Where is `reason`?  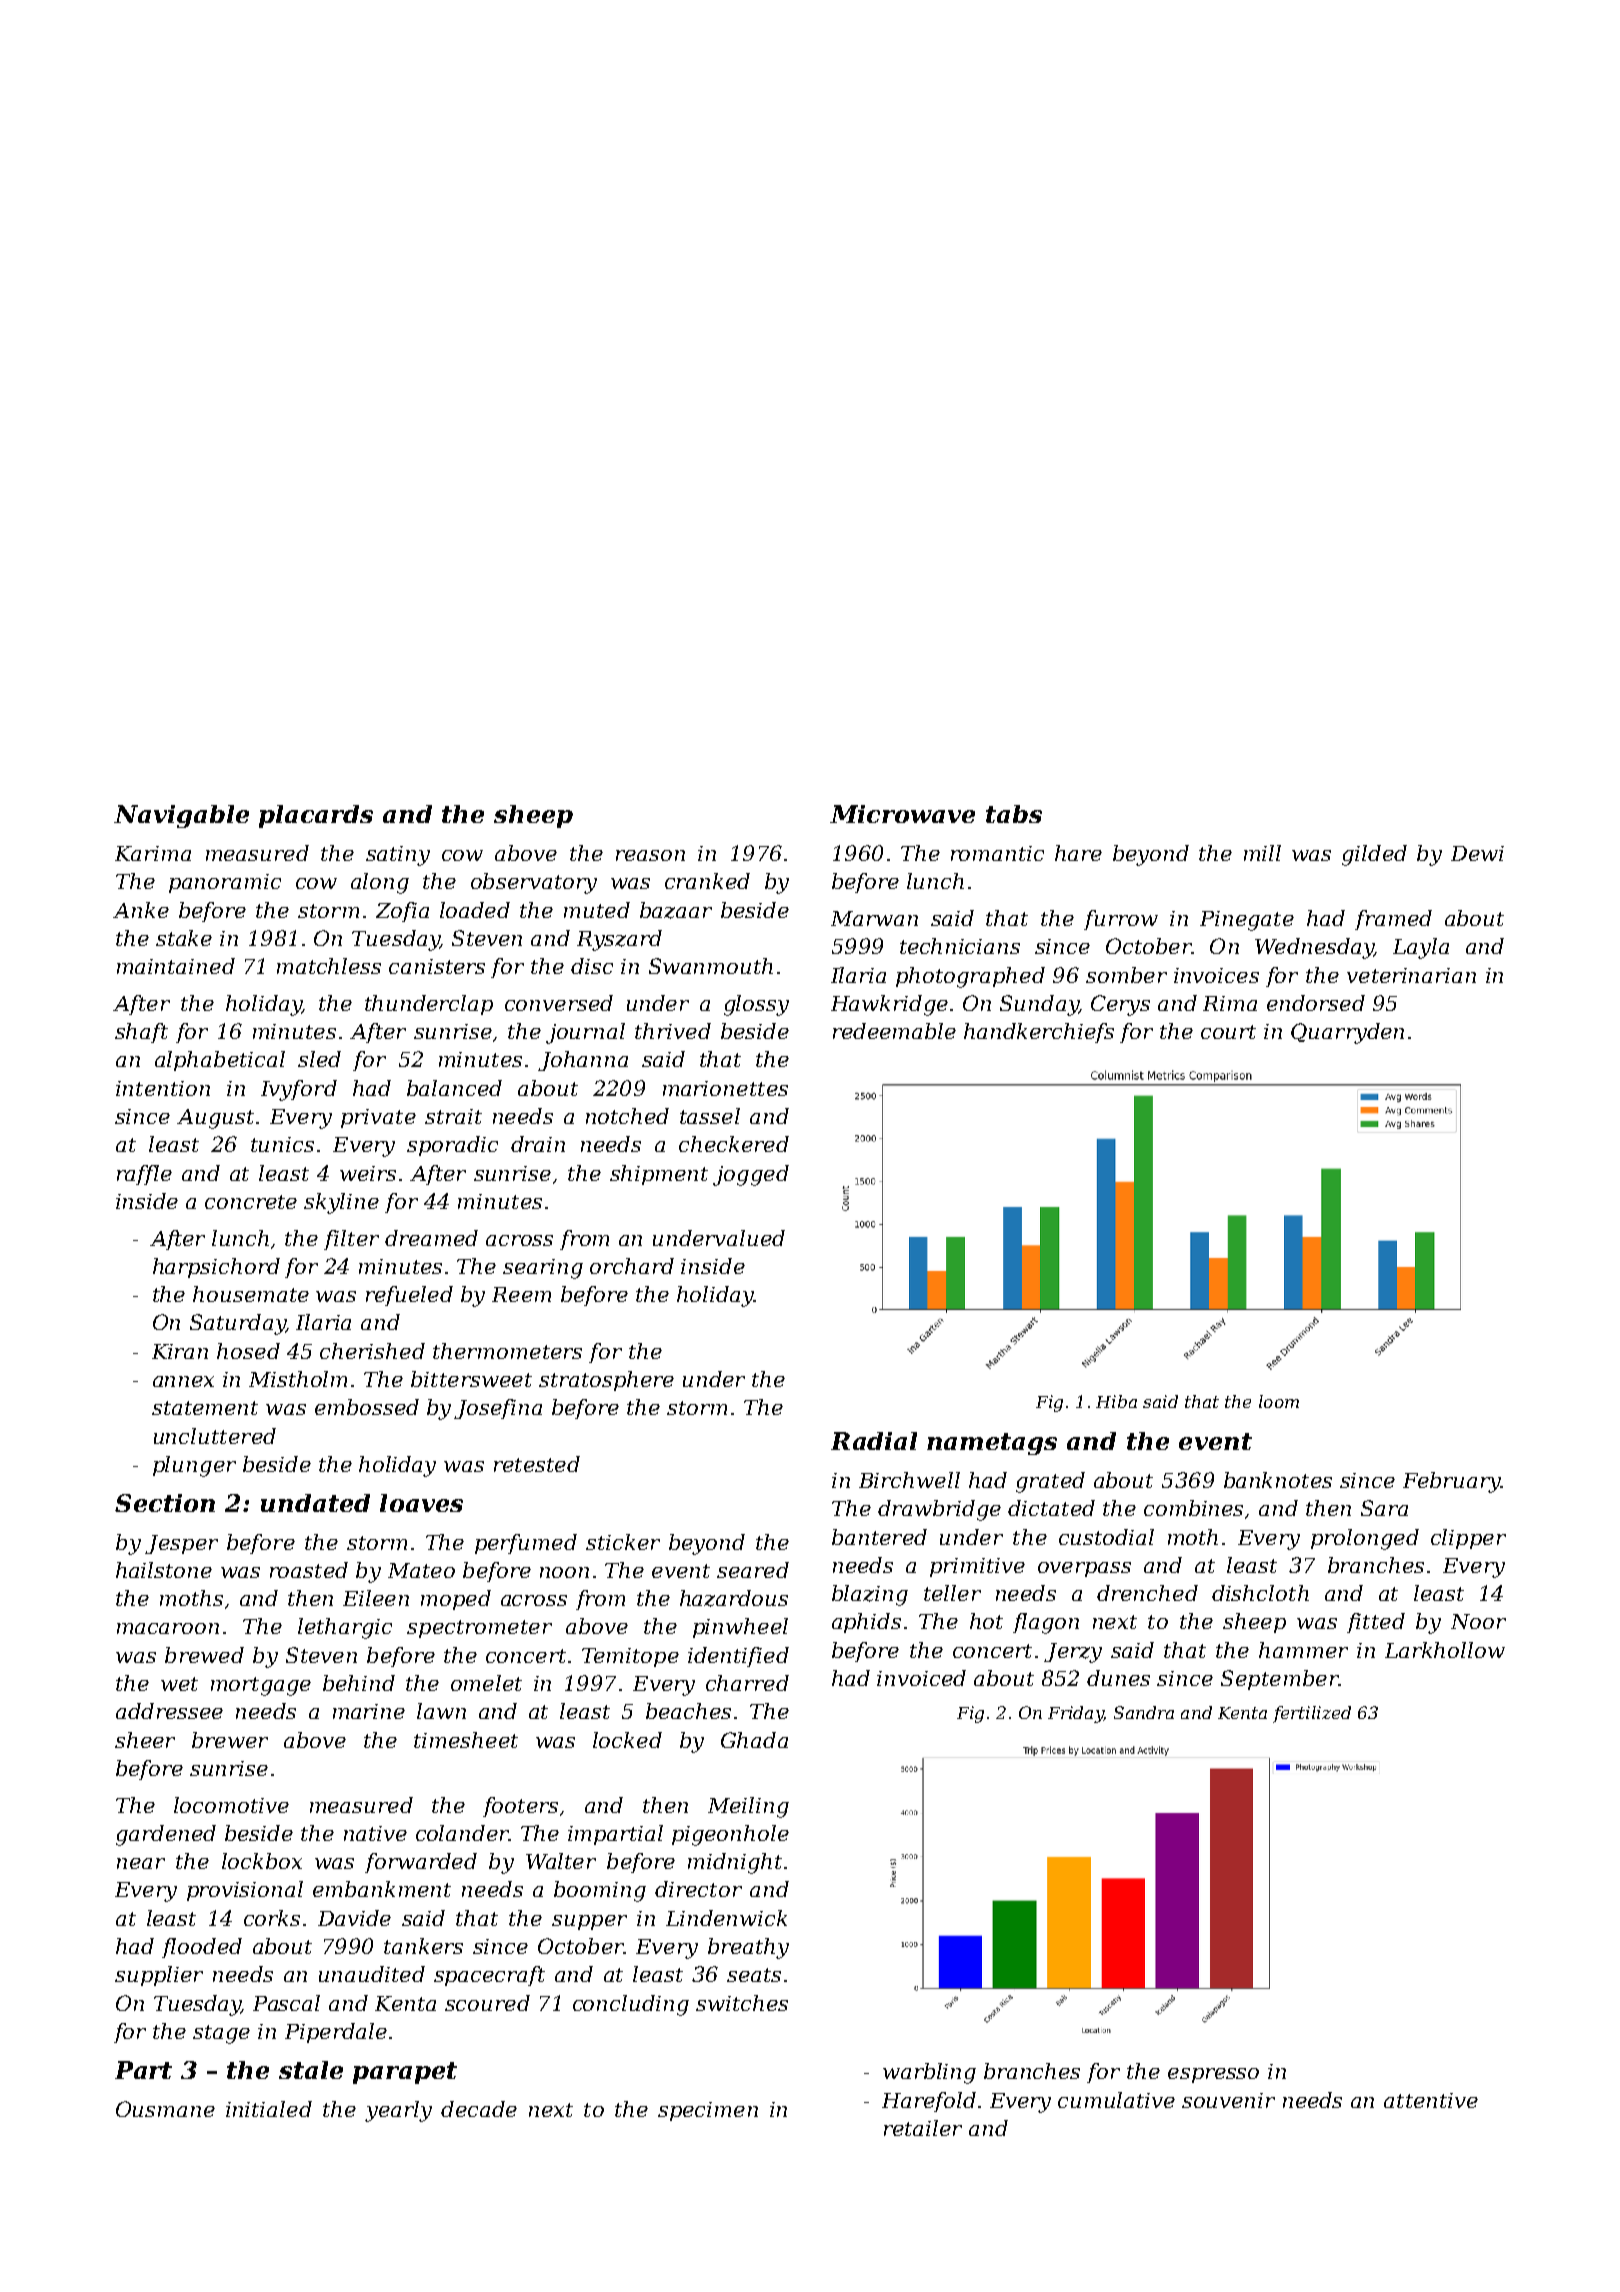
reason is located at coordinates (650, 855).
